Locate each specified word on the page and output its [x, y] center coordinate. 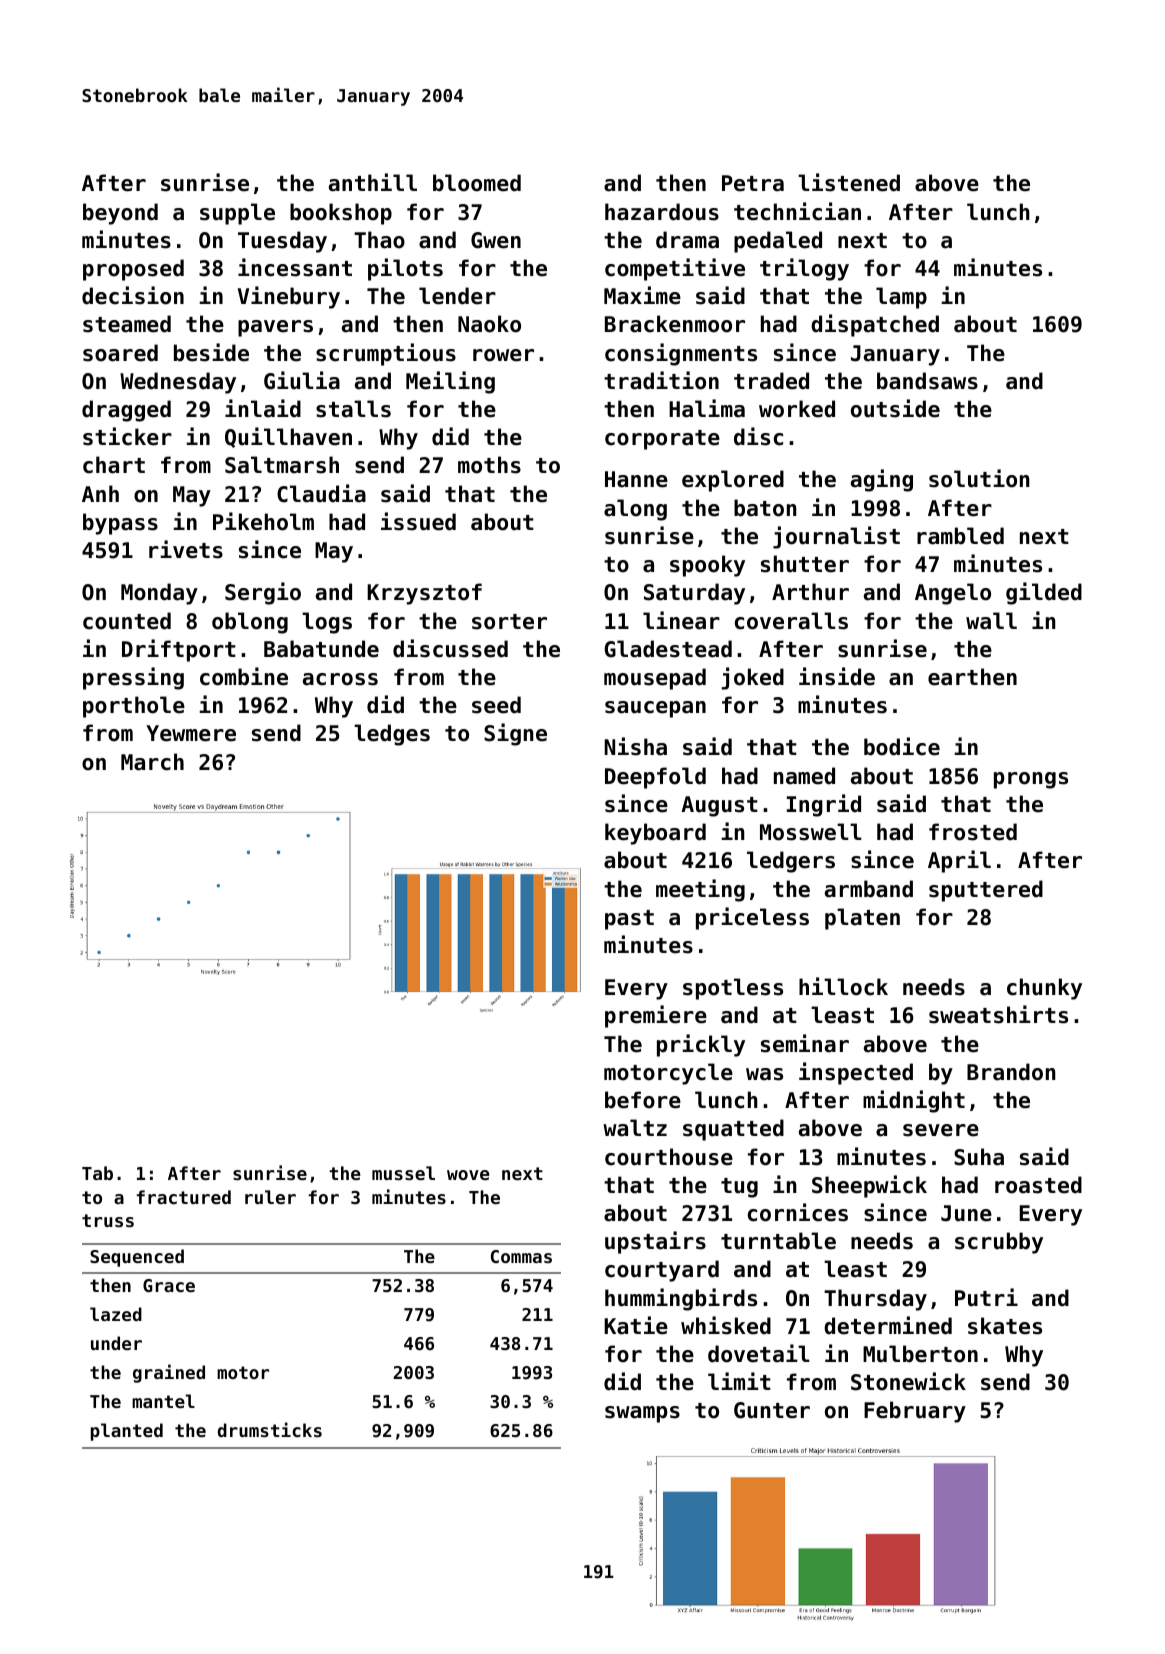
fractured [184, 1197]
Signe [515, 734]
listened [849, 182]
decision [133, 295]
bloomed [477, 183]
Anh [100, 493]
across [340, 679]
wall [991, 621]
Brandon [1011, 1072]
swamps [642, 1414]
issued [418, 521]
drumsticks [270, 1429]
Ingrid [824, 805]
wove [468, 1175]
